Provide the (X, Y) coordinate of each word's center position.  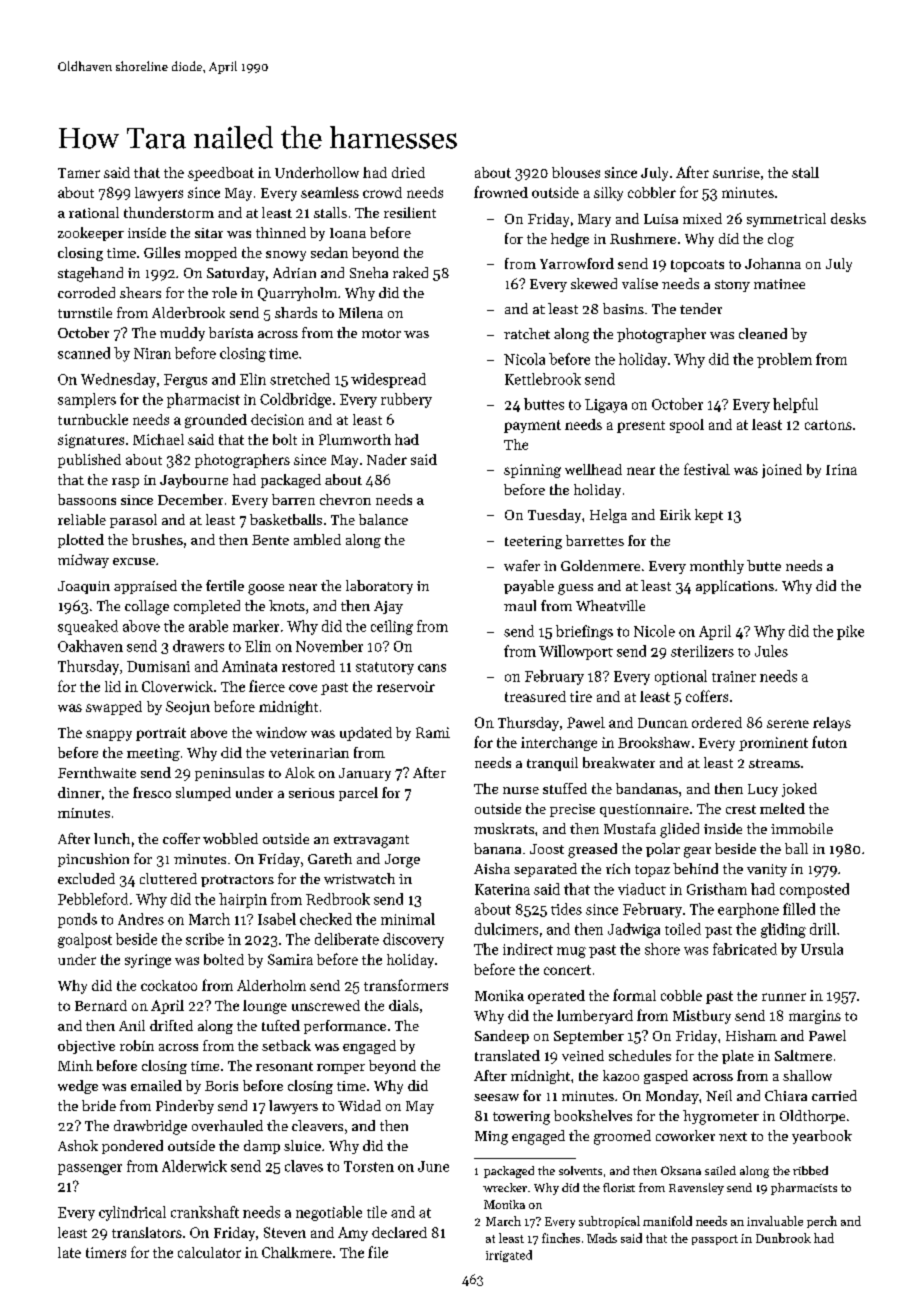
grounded (216, 421)
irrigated (509, 1256)
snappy (109, 735)
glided (679, 830)
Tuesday (554, 516)
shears (140, 292)
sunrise (736, 172)
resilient (410, 212)
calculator (209, 1252)
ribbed (810, 1170)
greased (592, 850)
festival (707, 469)
